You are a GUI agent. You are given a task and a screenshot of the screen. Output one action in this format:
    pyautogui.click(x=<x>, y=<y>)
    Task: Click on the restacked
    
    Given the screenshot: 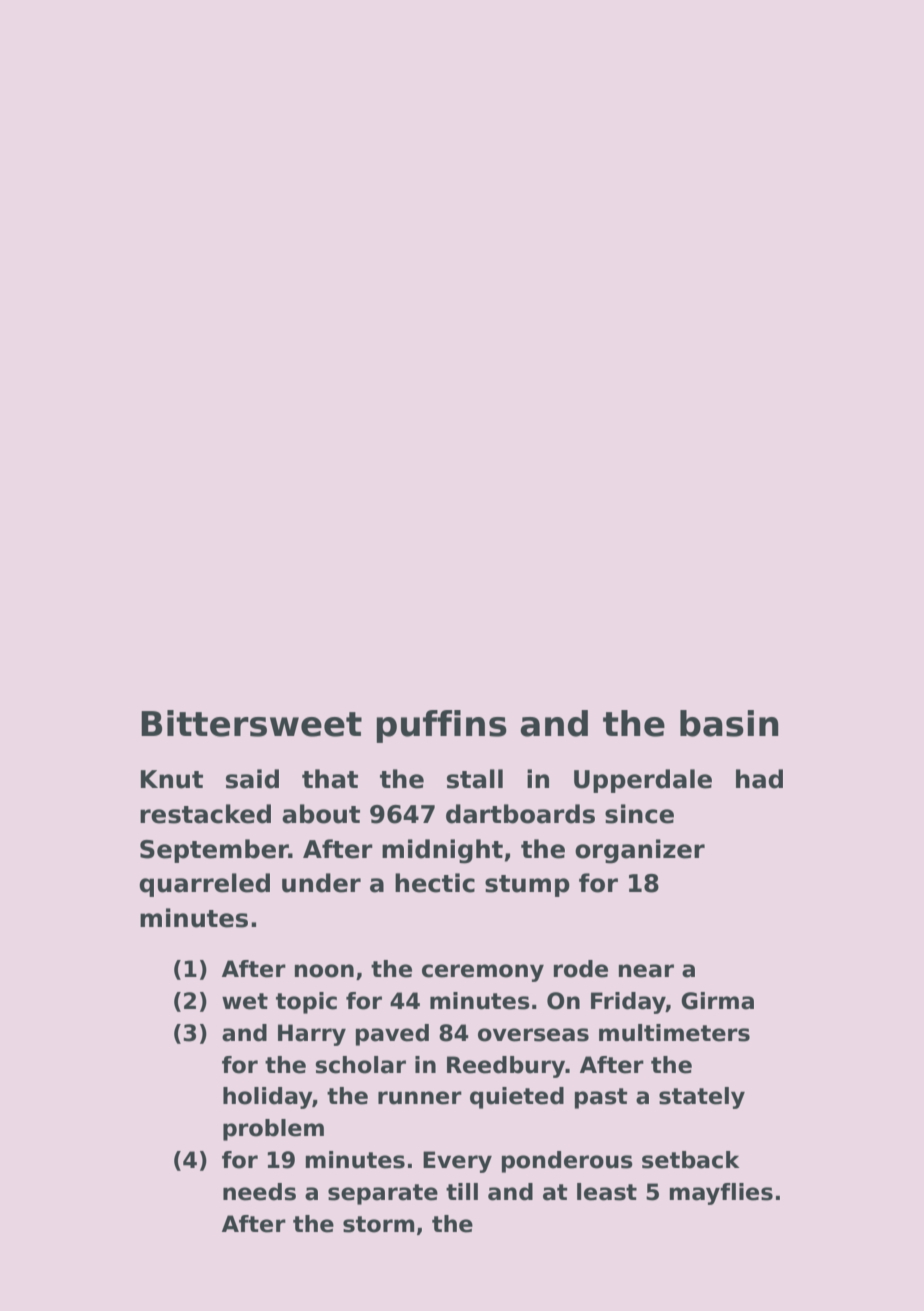 What is the action you would take?
    pyautogui.click(x=205, y=814)
